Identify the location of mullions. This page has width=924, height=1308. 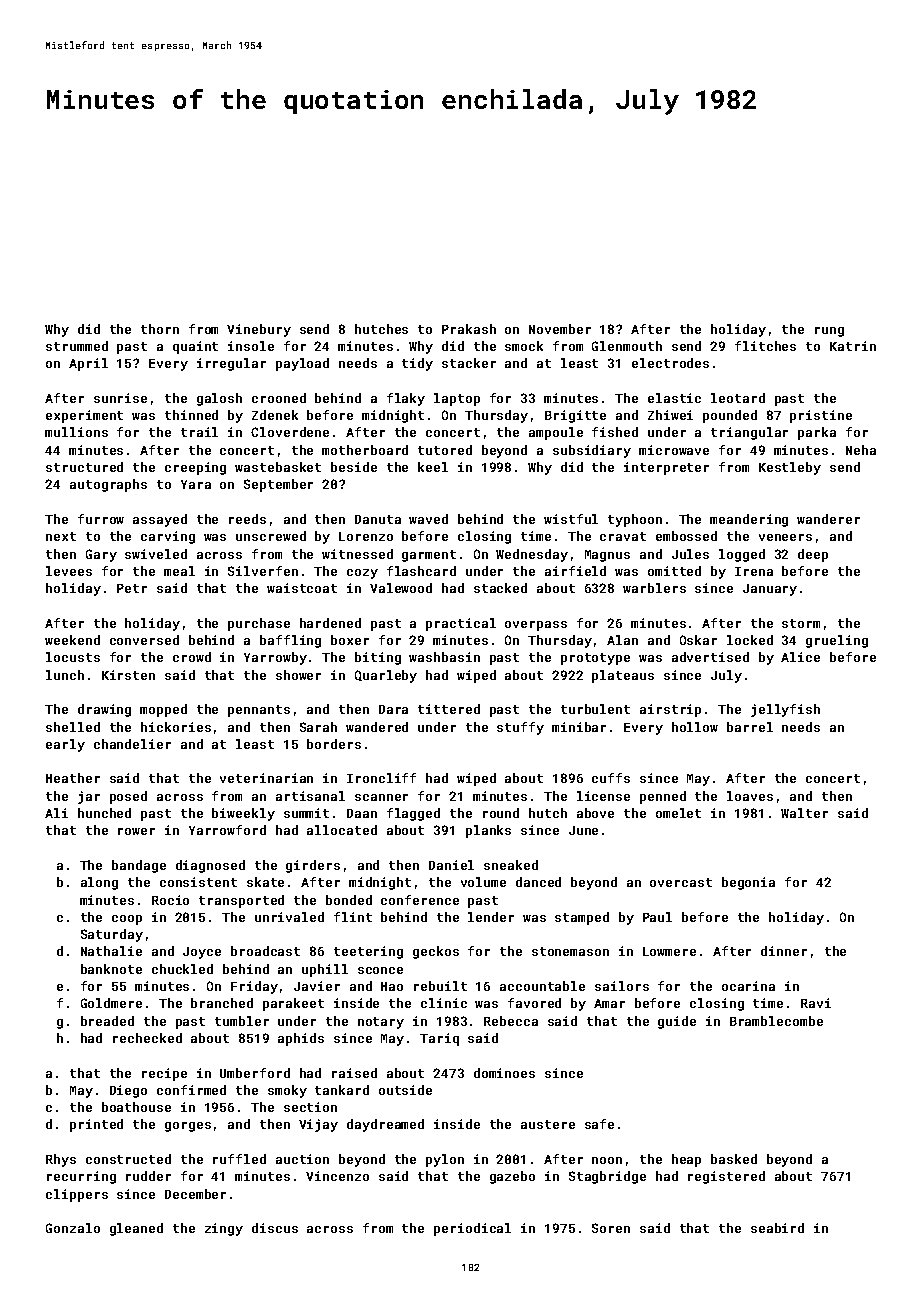
(76, 432).
